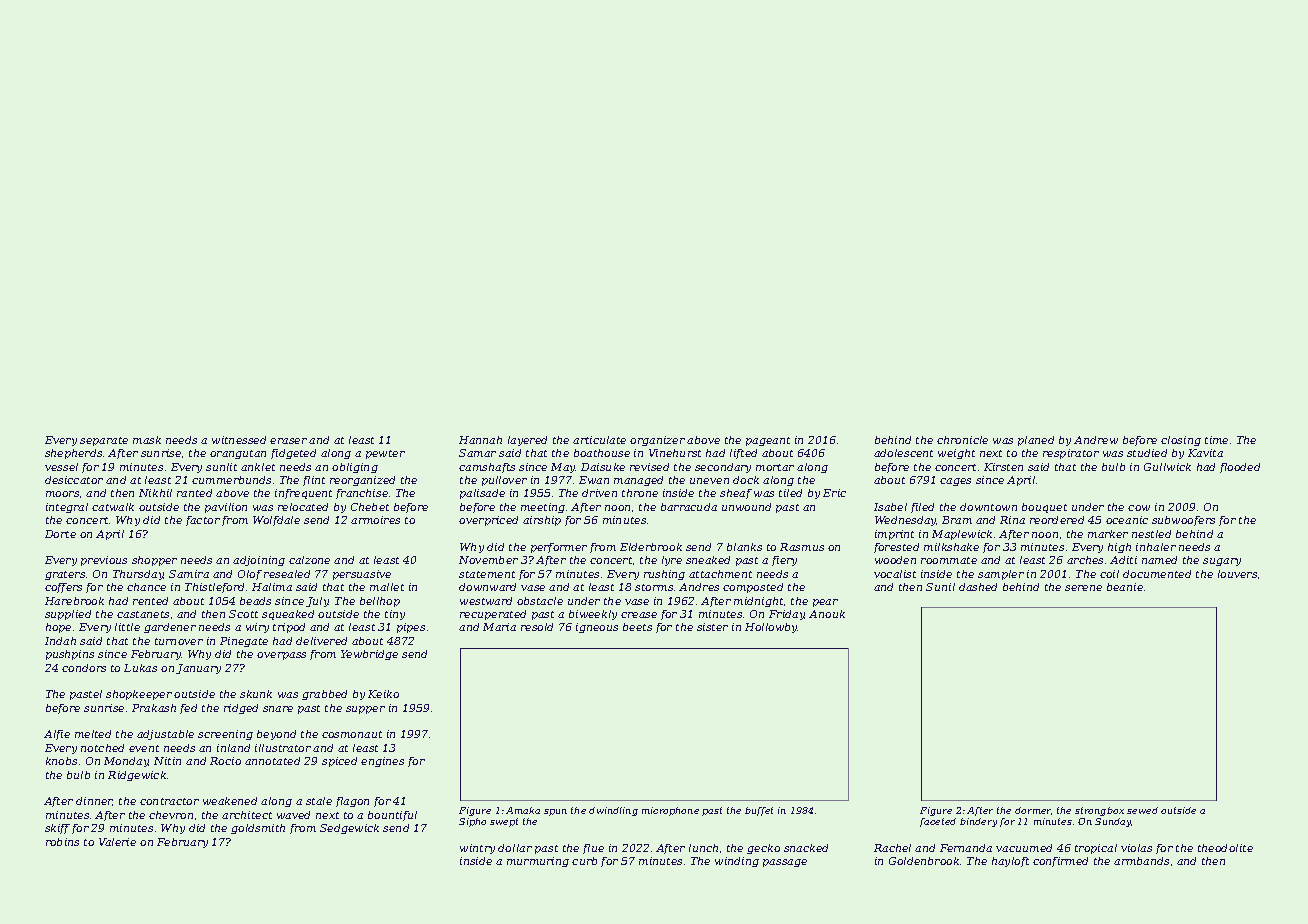  Describe the element at coordinates (487, 587) in the page. I see `downward` at that location.
